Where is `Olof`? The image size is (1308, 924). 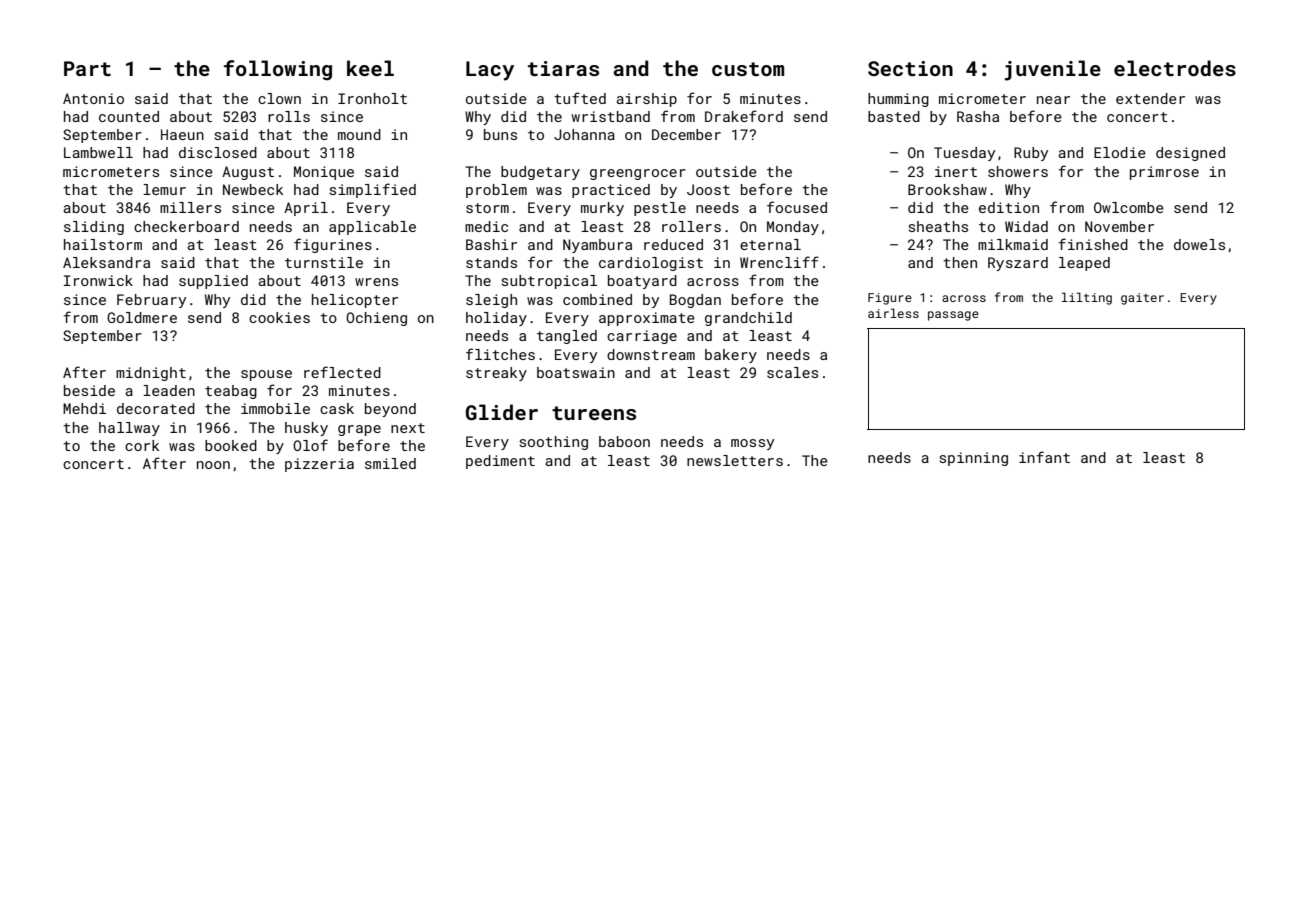 Olof is located at coordinates (310, 445).
